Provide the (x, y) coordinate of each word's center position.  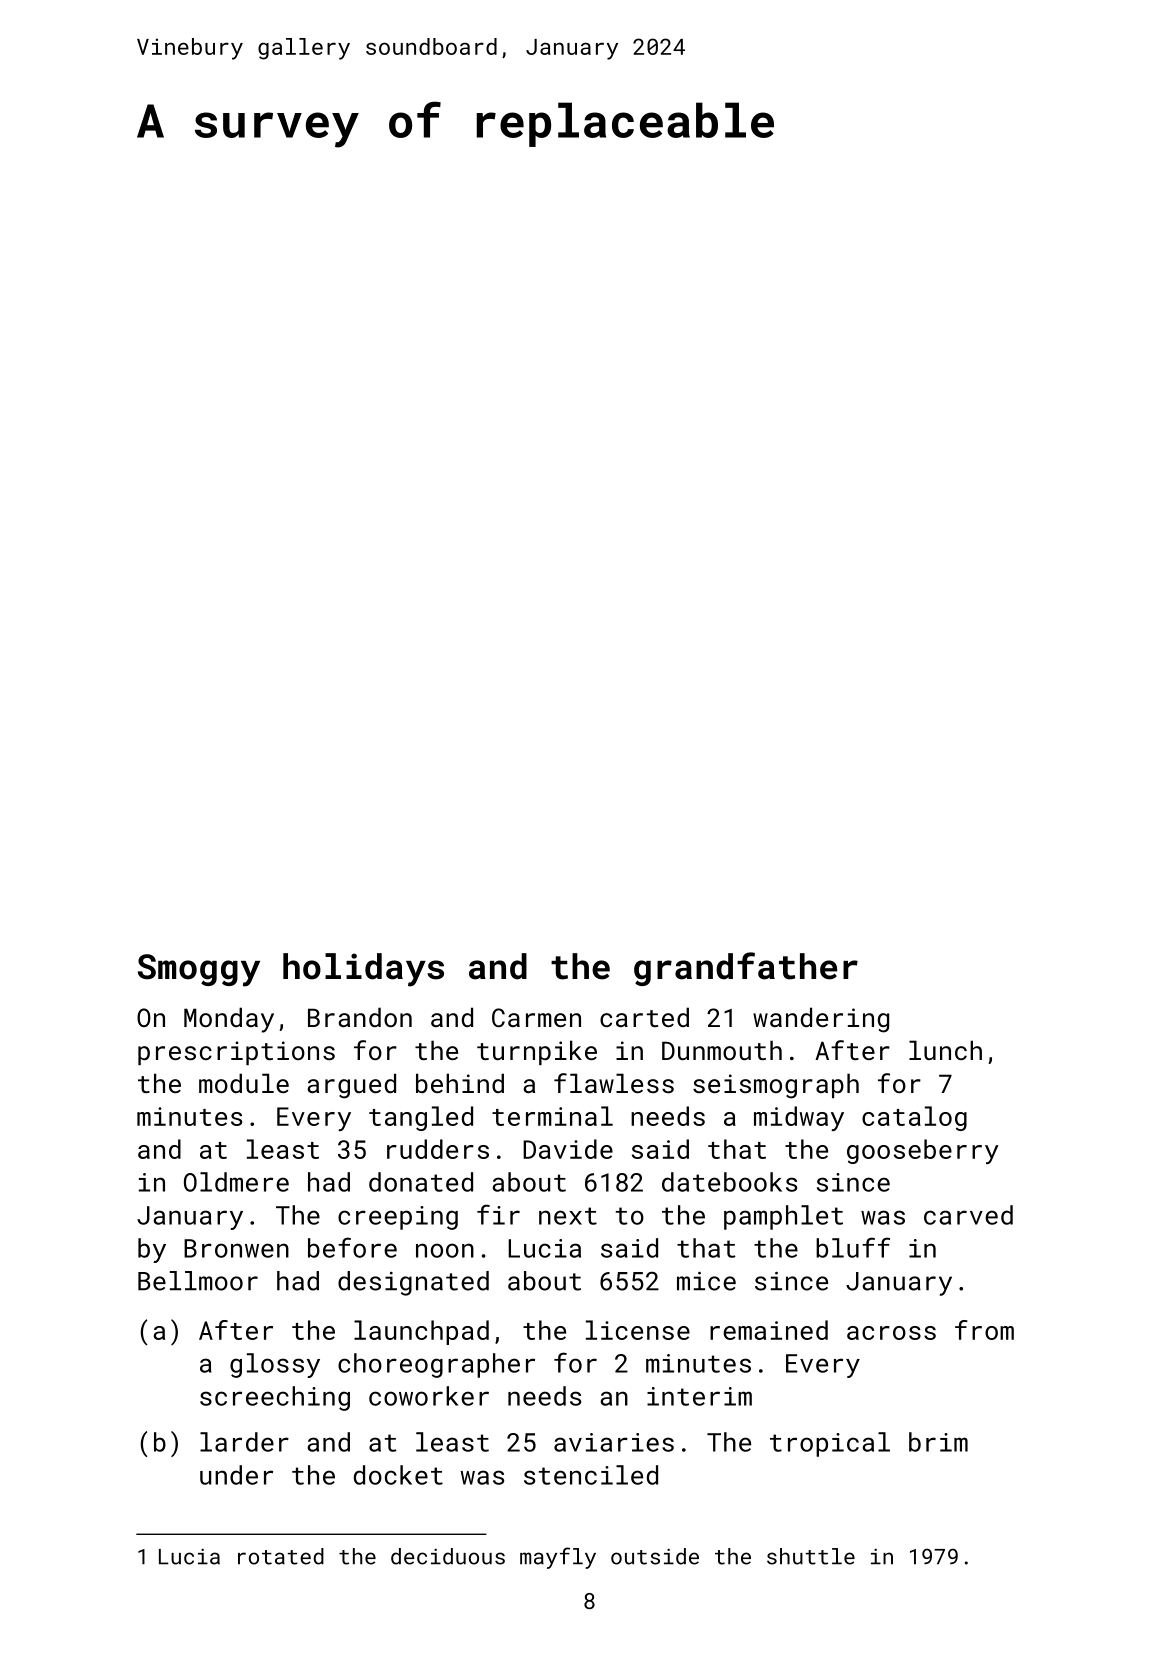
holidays (363, 970)
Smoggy (199, 970)
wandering (821, 1020)
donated (421, 1182)
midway (799, 1118)
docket (398, 1475)
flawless (614, 1083)
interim (699, 1396)
